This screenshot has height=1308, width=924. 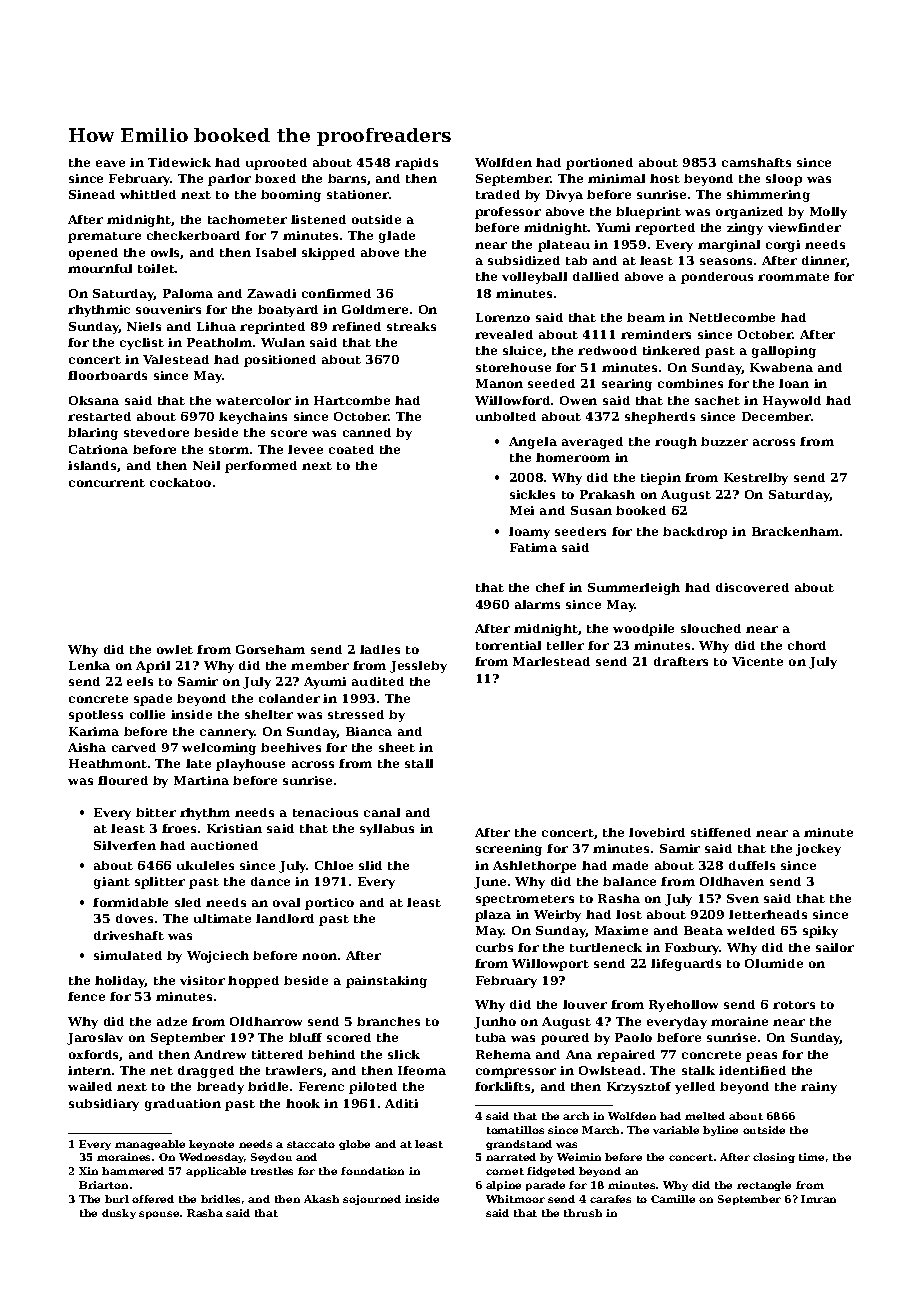 I want to click on piloted, so click(x=373, y=1088).
